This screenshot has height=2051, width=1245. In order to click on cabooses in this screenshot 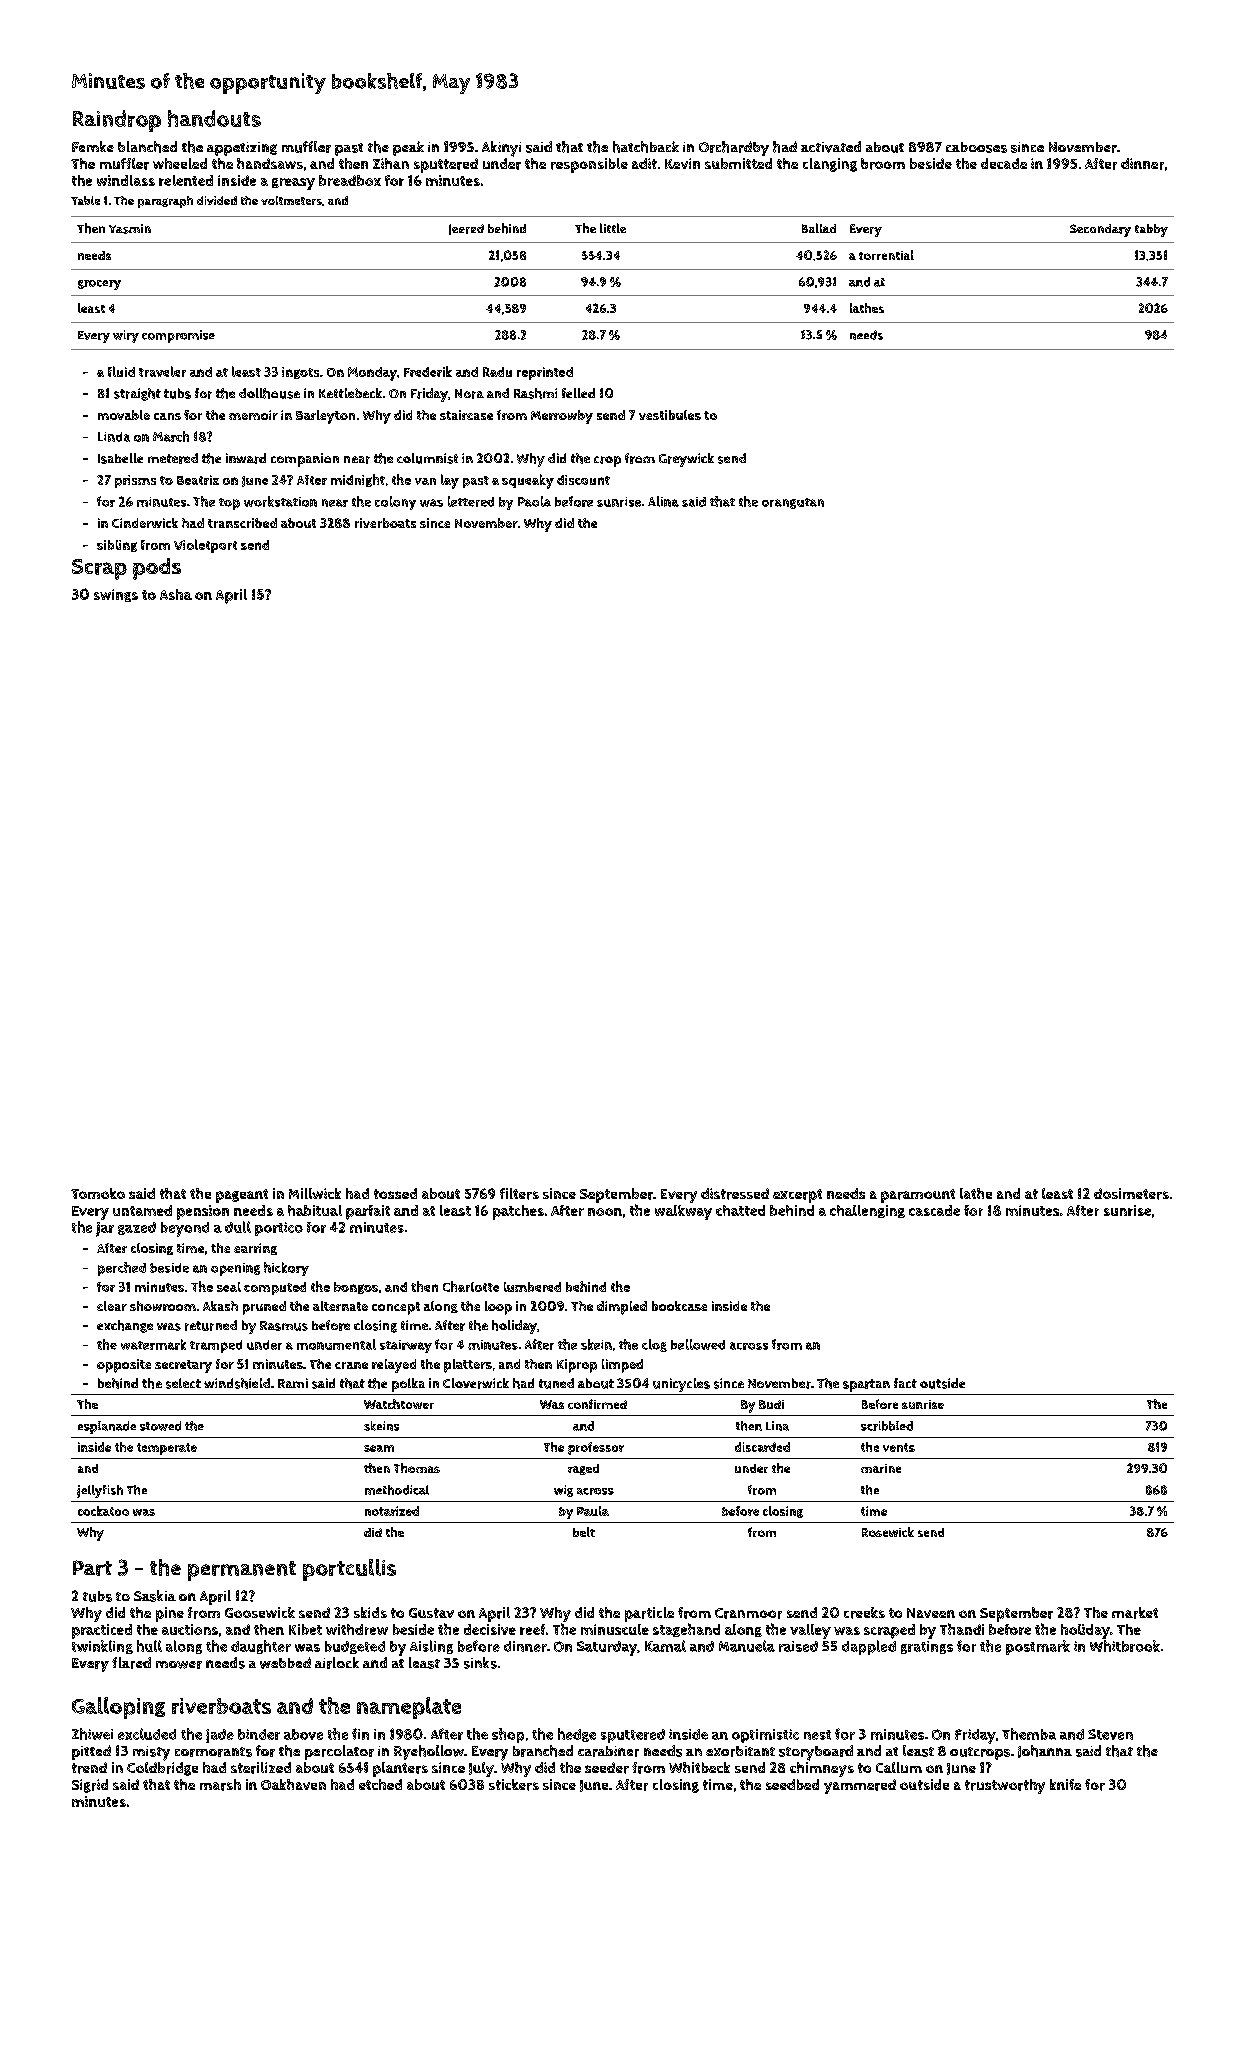, I will do `click(976, 147)`.
